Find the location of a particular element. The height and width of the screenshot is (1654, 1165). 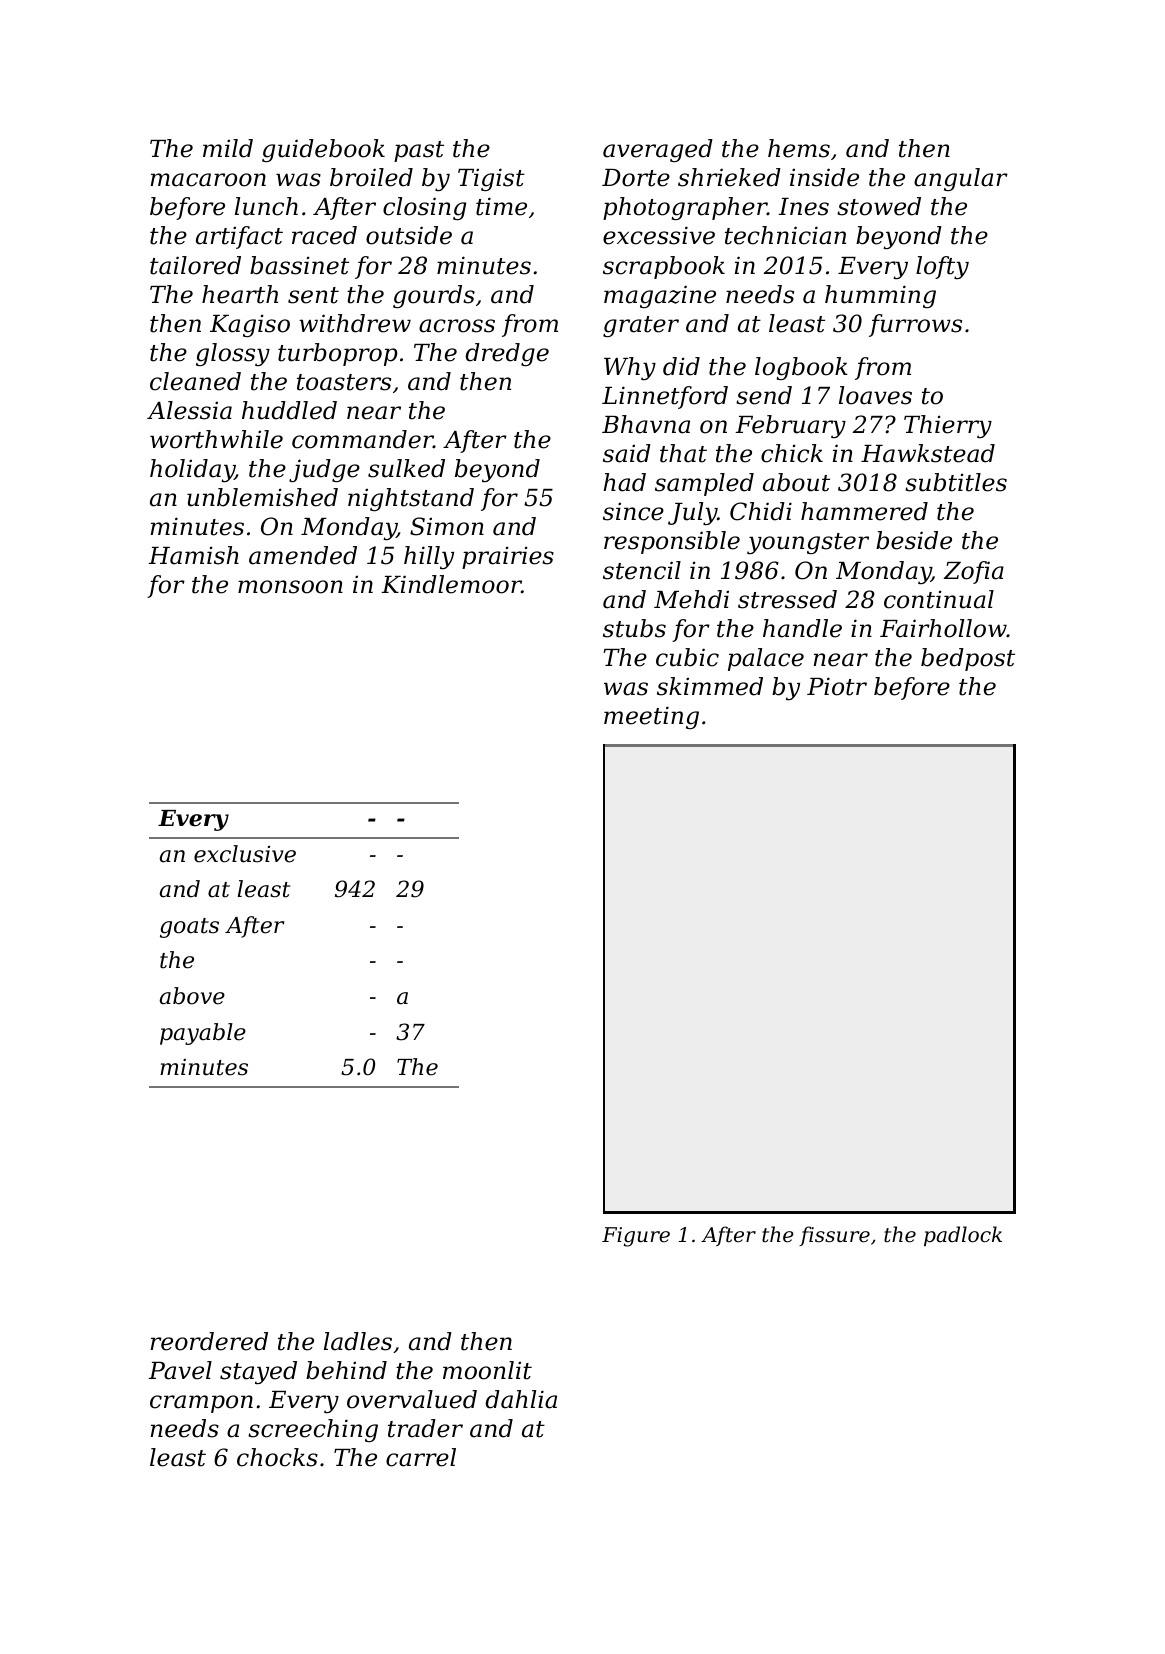

fissure is located at coordinates (834, 1236).
